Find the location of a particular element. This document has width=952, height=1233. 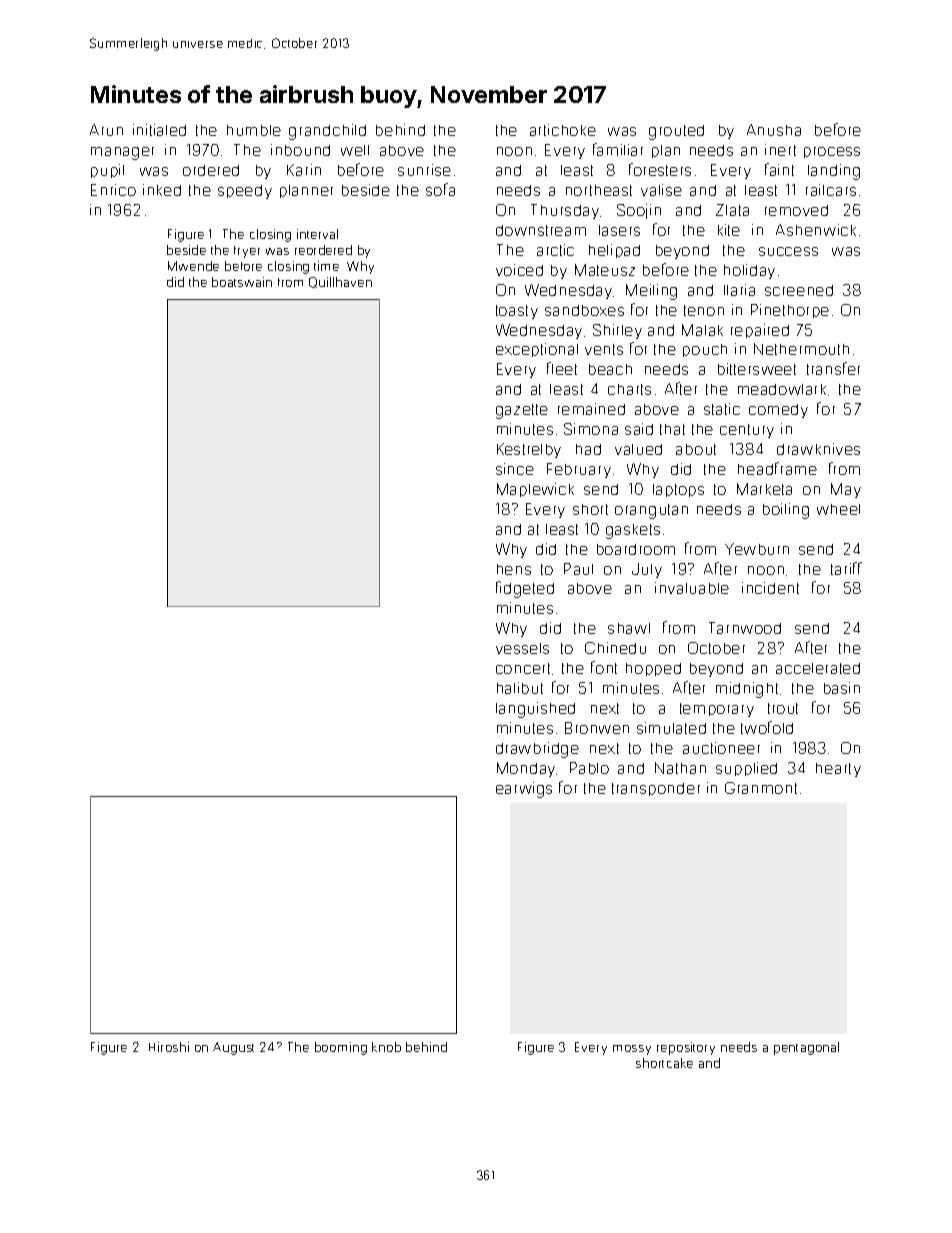

since is located at coordinates (515, 469).
